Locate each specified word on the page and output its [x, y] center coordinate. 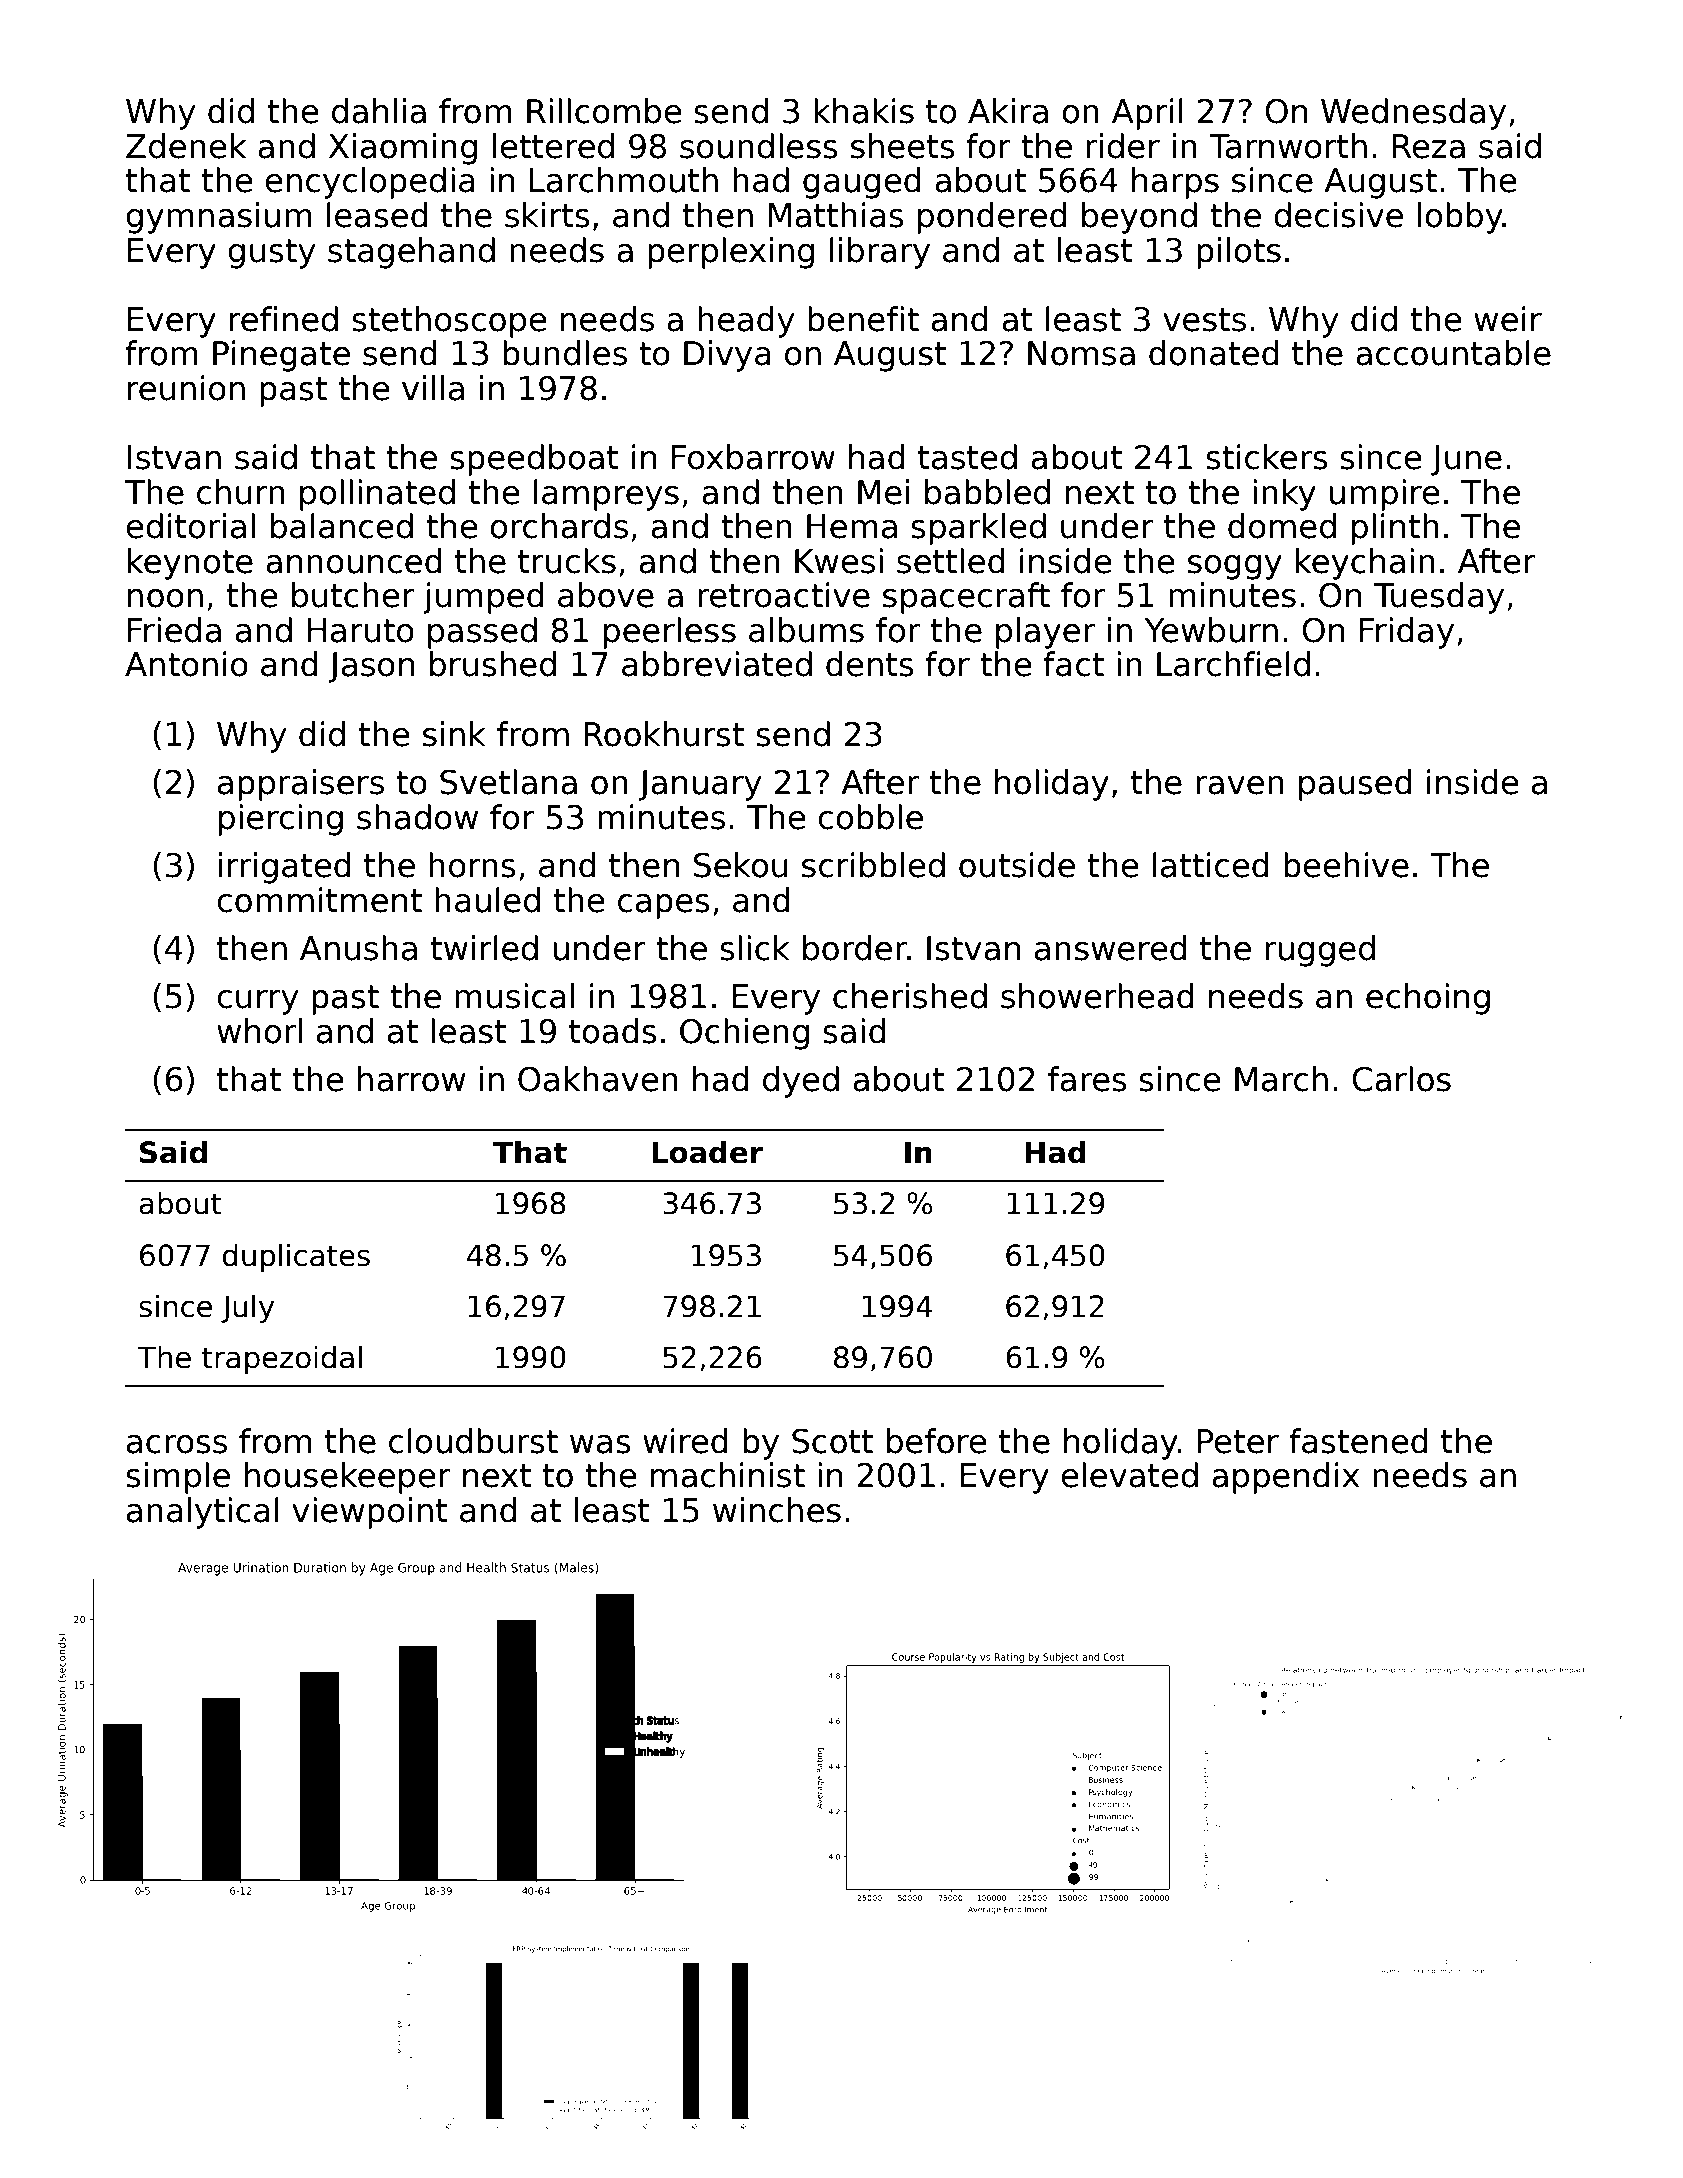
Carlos [1401, 1079]
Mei [883, 492]
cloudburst [473, 1441]
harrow [412, 1079]
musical [514, 996]
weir [1508, 319]
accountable [1453, 353]
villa [433, 388]
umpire [1384, 495]
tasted [967, 457]
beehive [1346, 865]
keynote [190, 564]
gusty [272, 254]
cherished [910, 996]
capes [664, 906]
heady [746, 322]
